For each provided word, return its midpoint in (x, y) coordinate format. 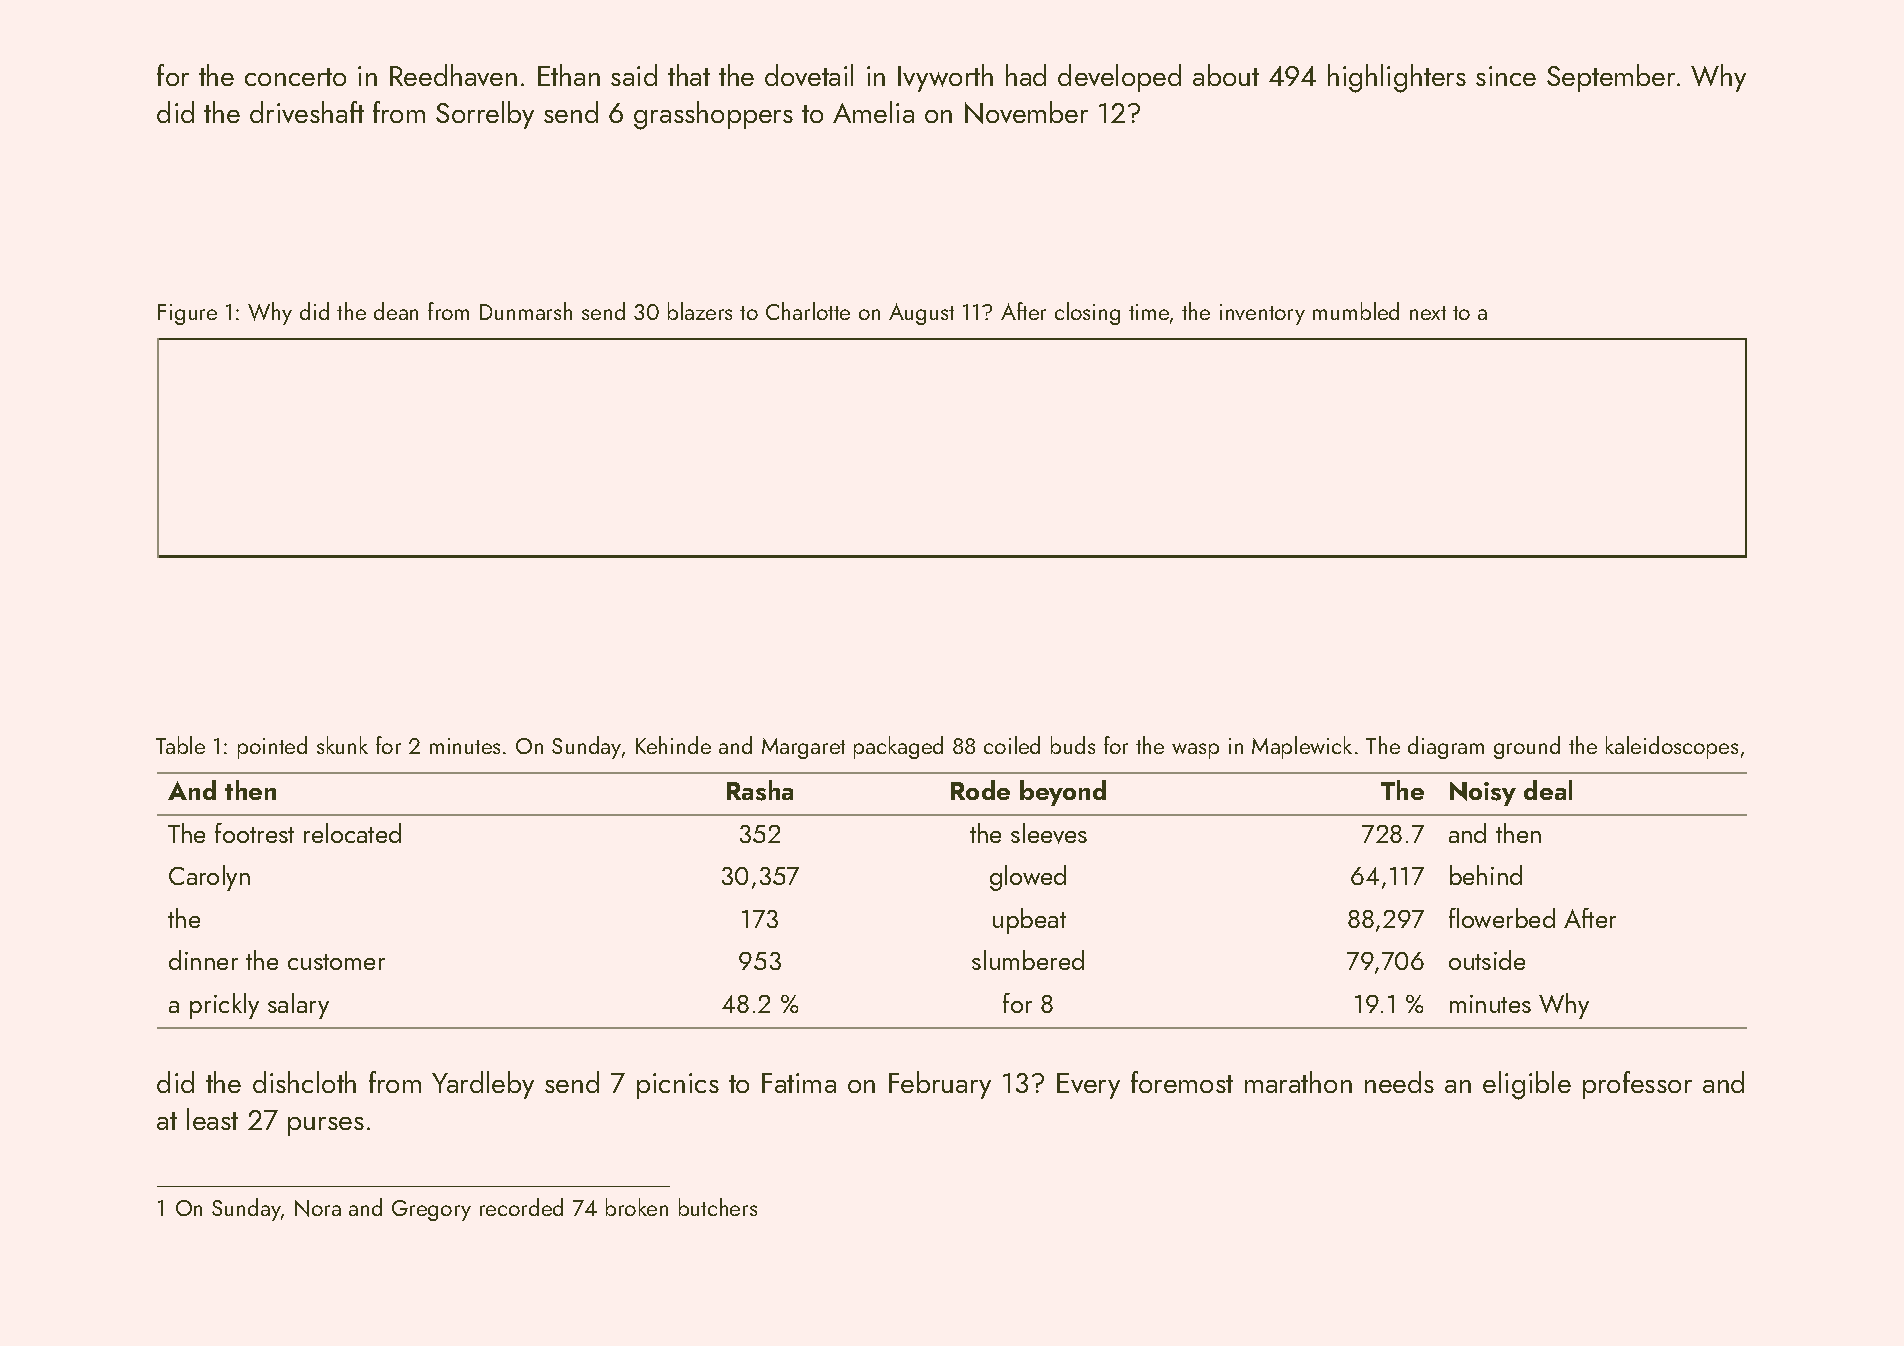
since (1506, 76)
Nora (318, 1208)
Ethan (569, 75)
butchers (718, 1207)
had (1026, 75)
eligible (1527, 1085)
